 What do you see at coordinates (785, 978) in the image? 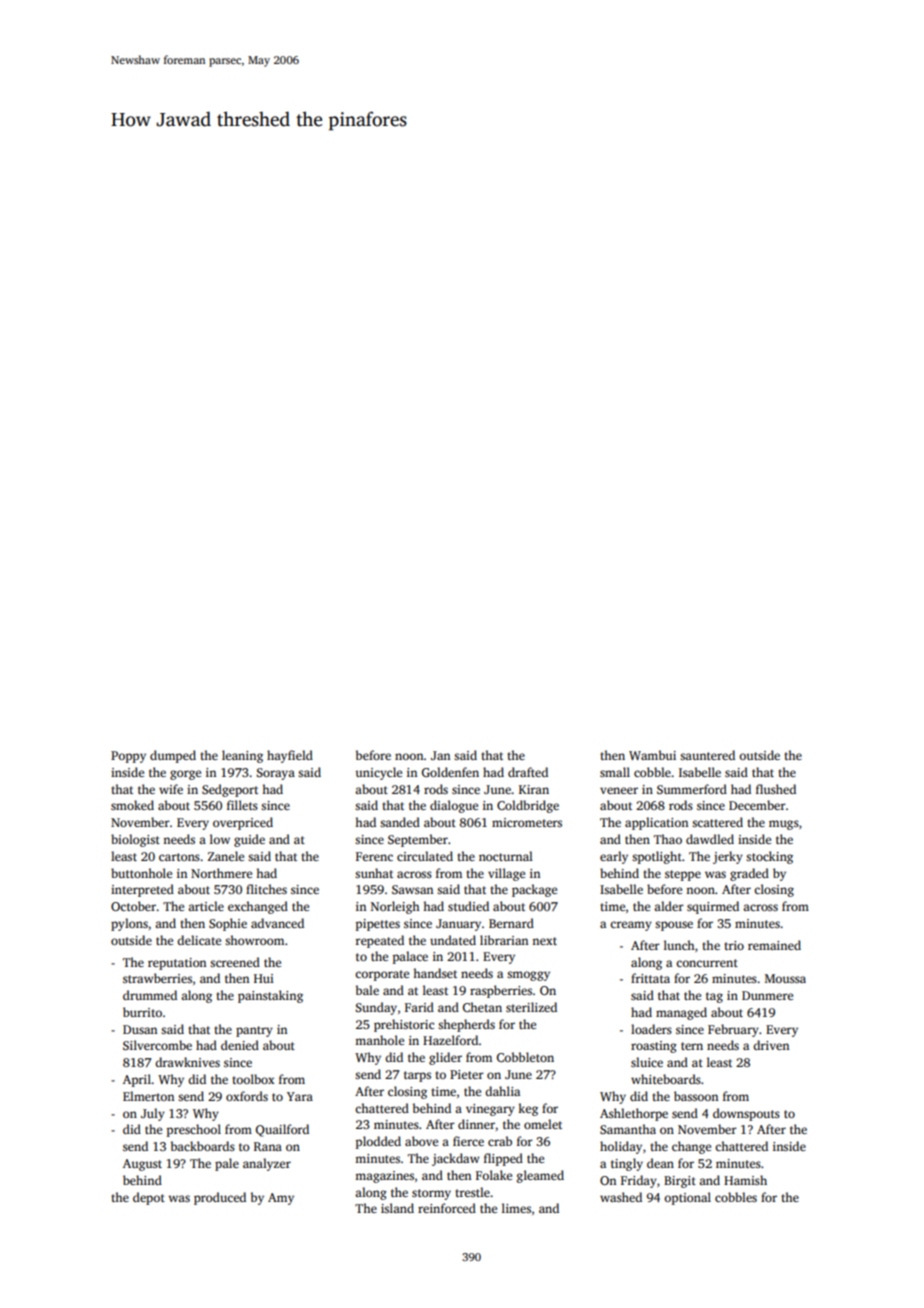
I see `Moussa` at bounding box center [785, 978].
